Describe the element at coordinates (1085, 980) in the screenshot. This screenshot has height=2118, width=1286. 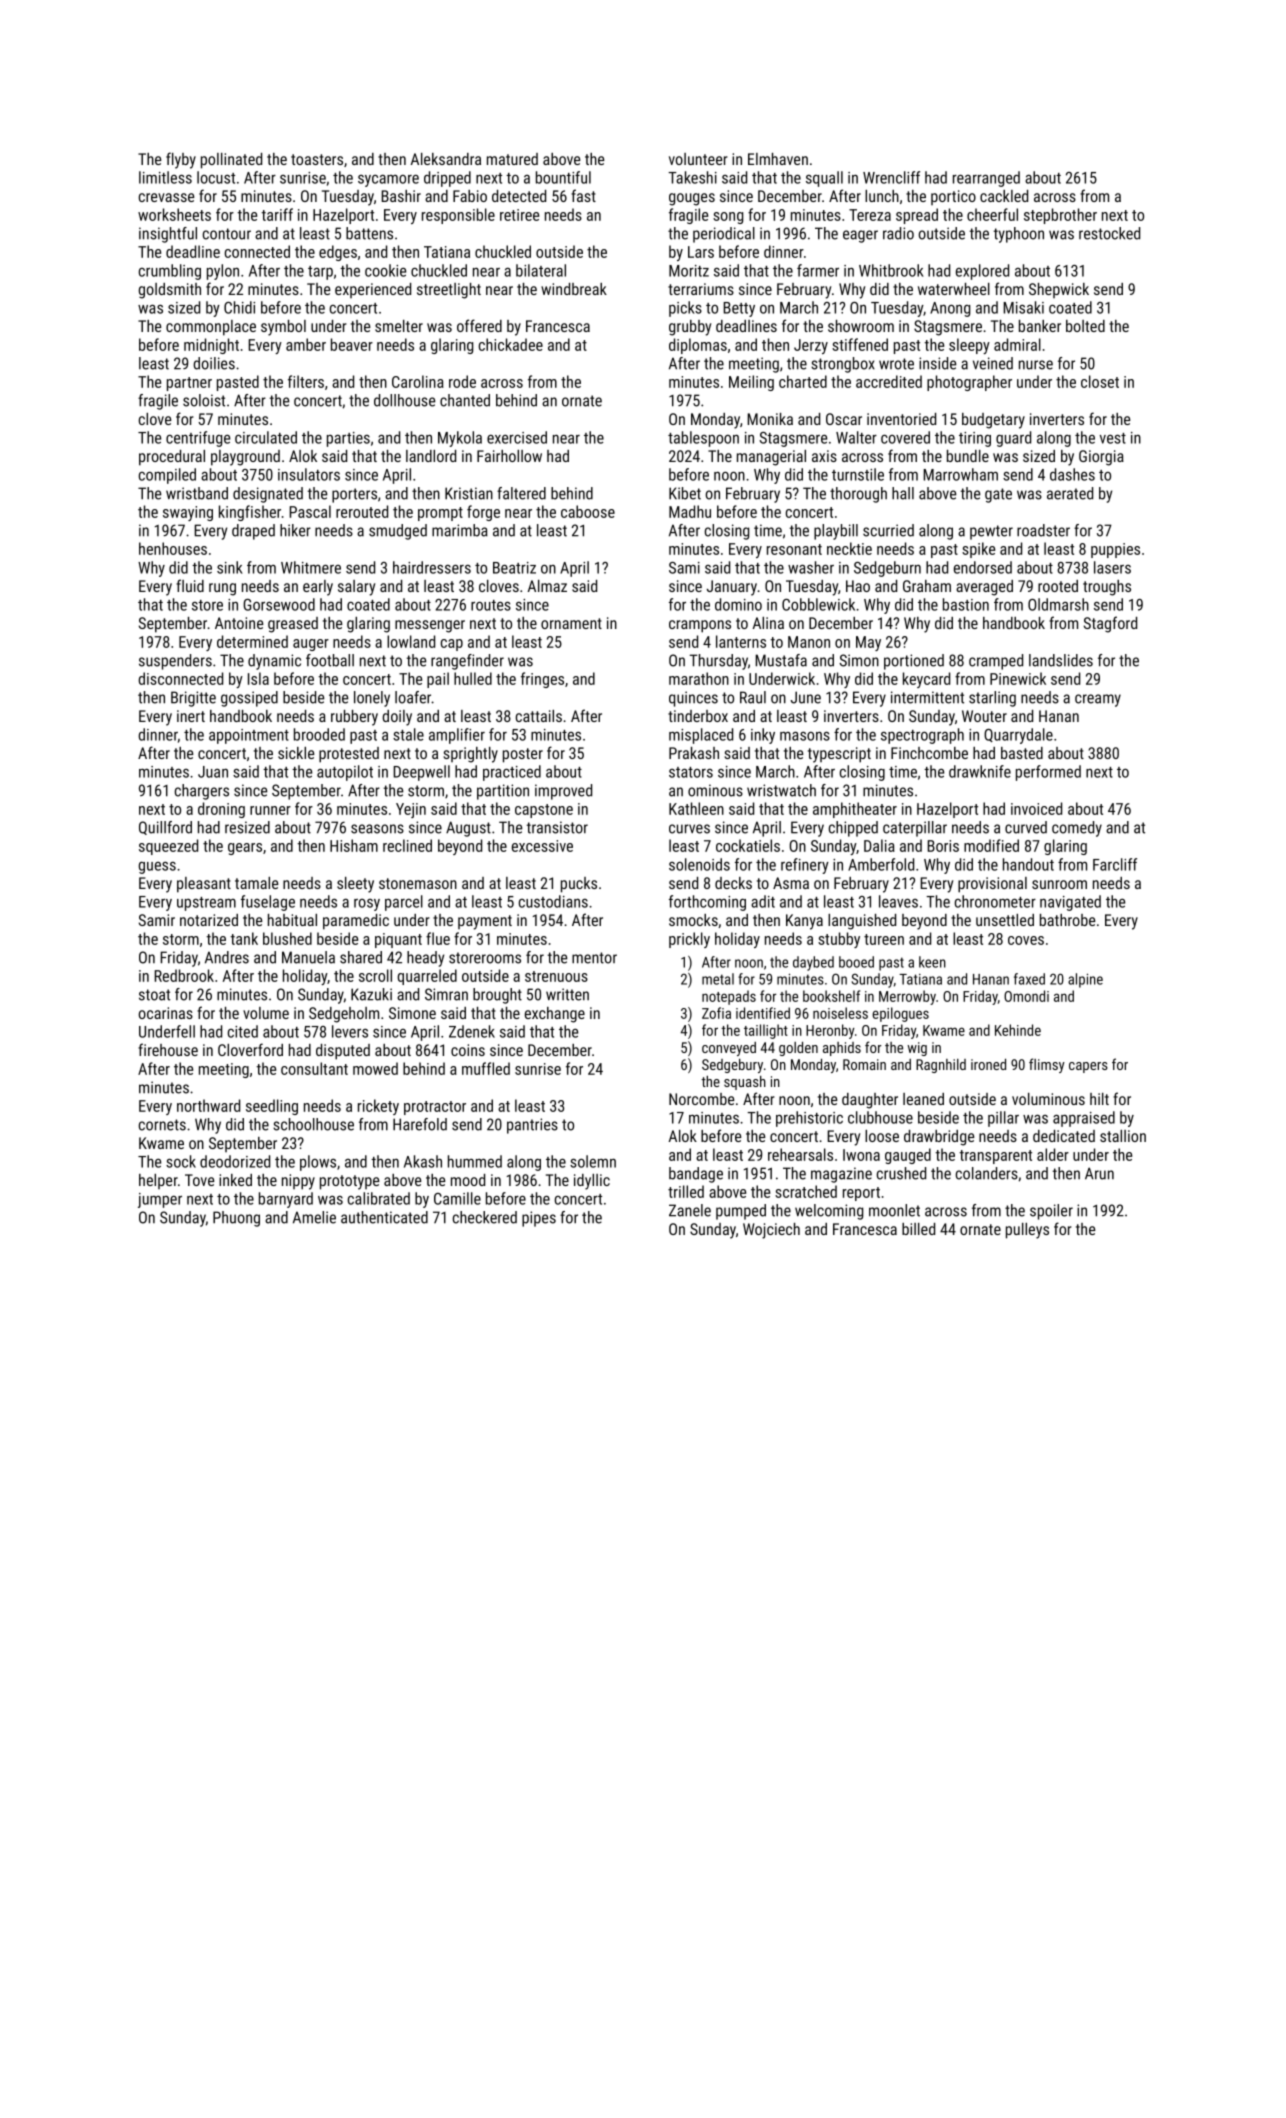
I see `alpine` at that location.
